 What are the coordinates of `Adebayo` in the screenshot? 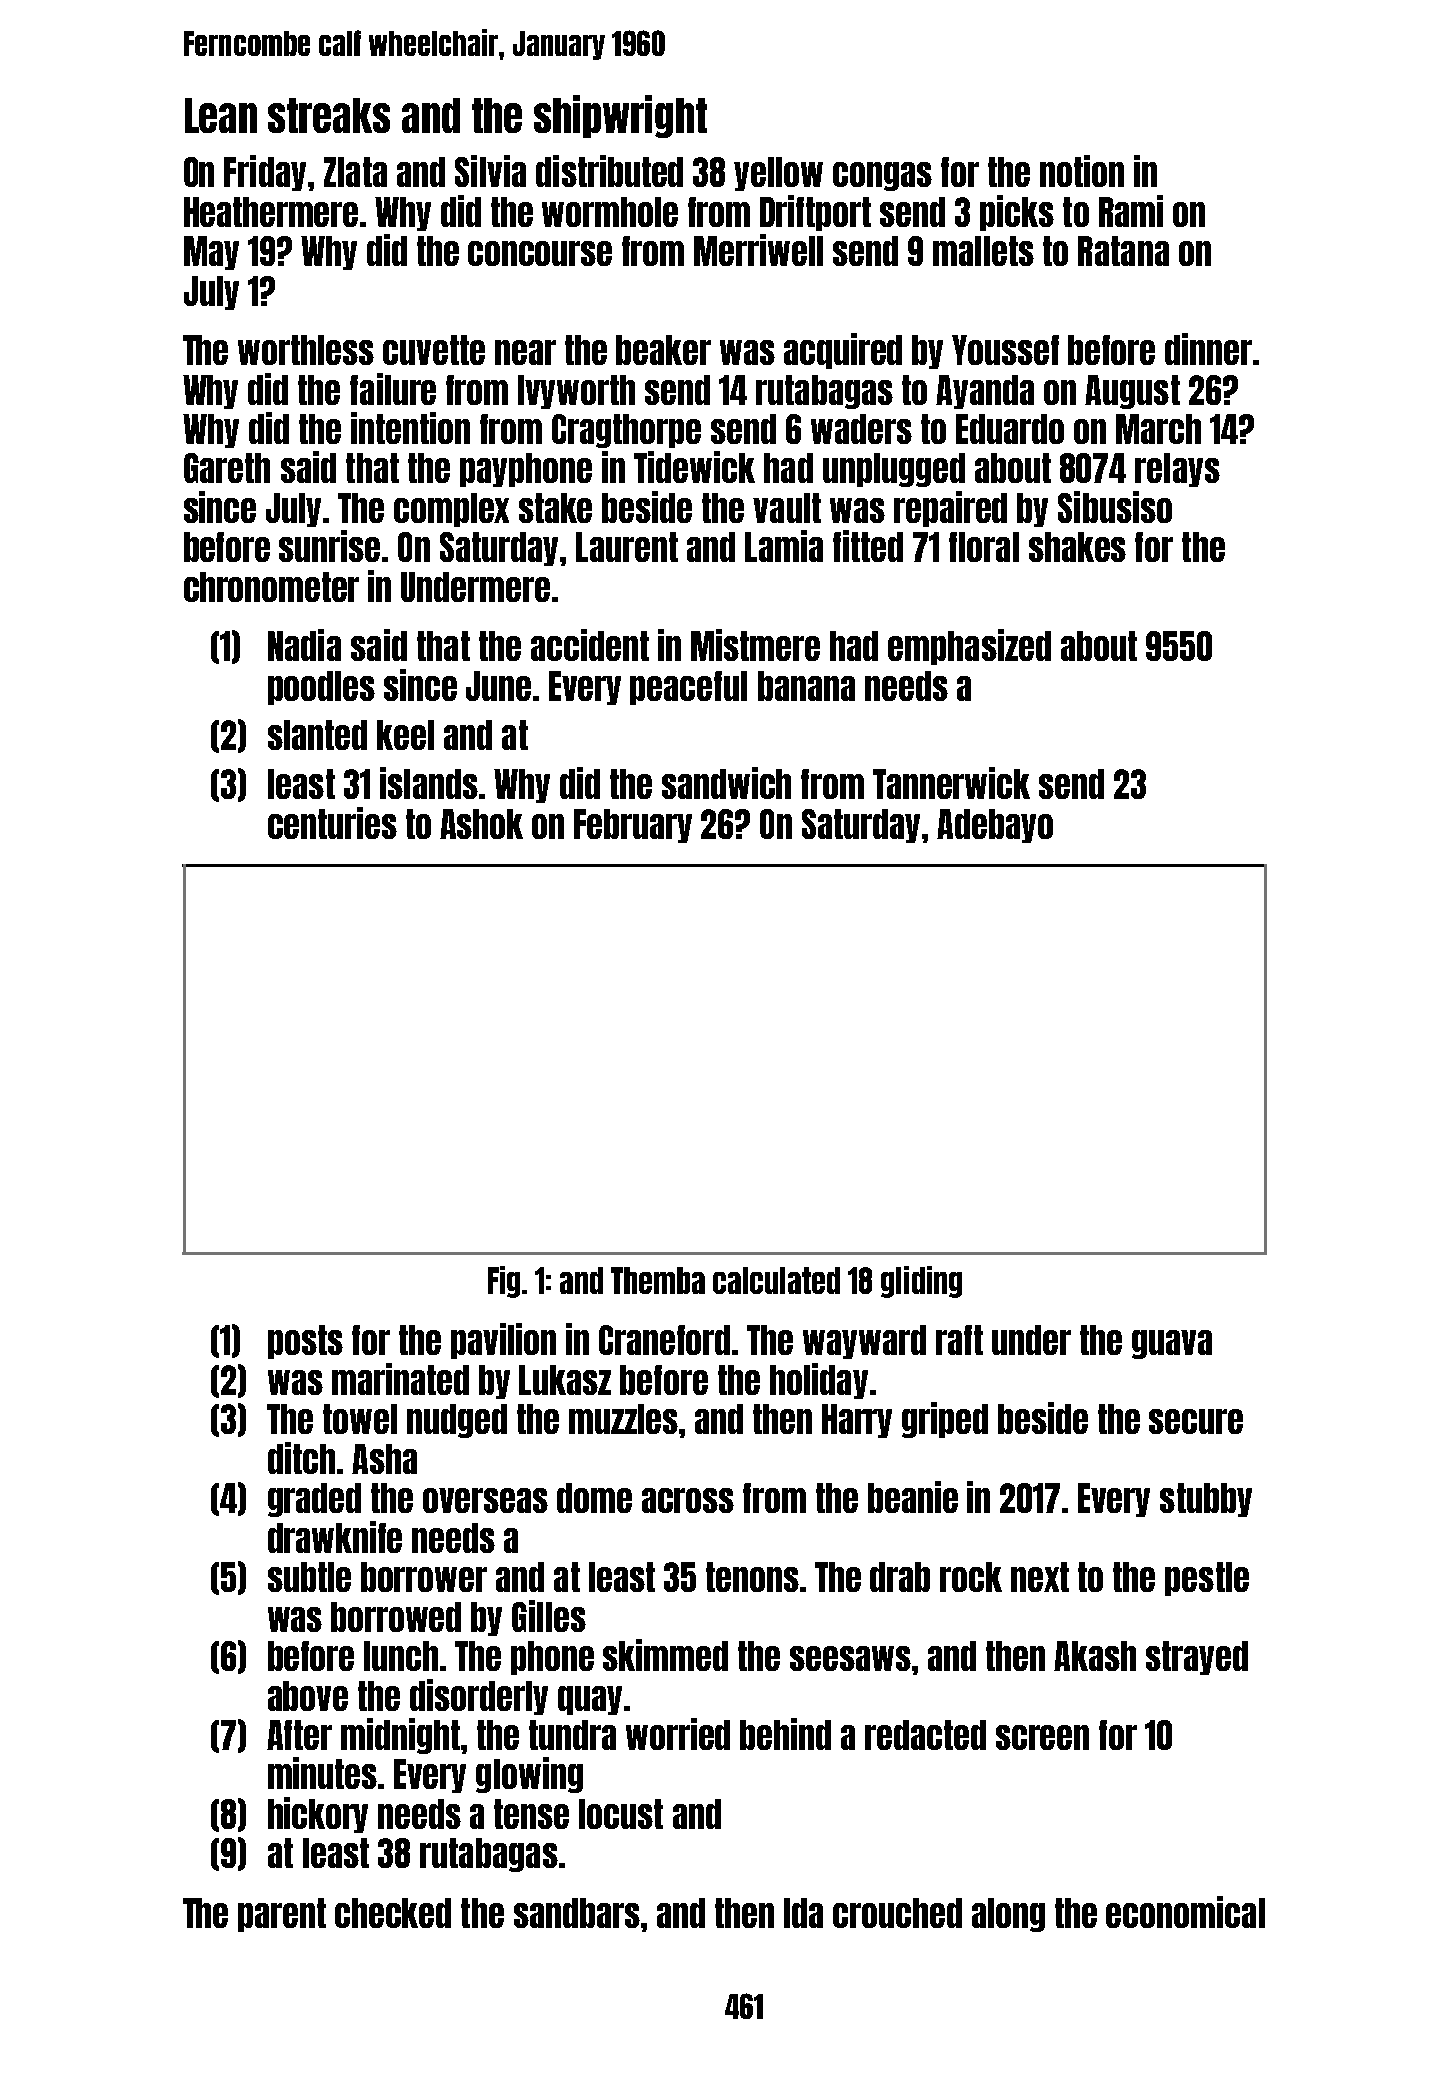 It's located at (995, 826).
